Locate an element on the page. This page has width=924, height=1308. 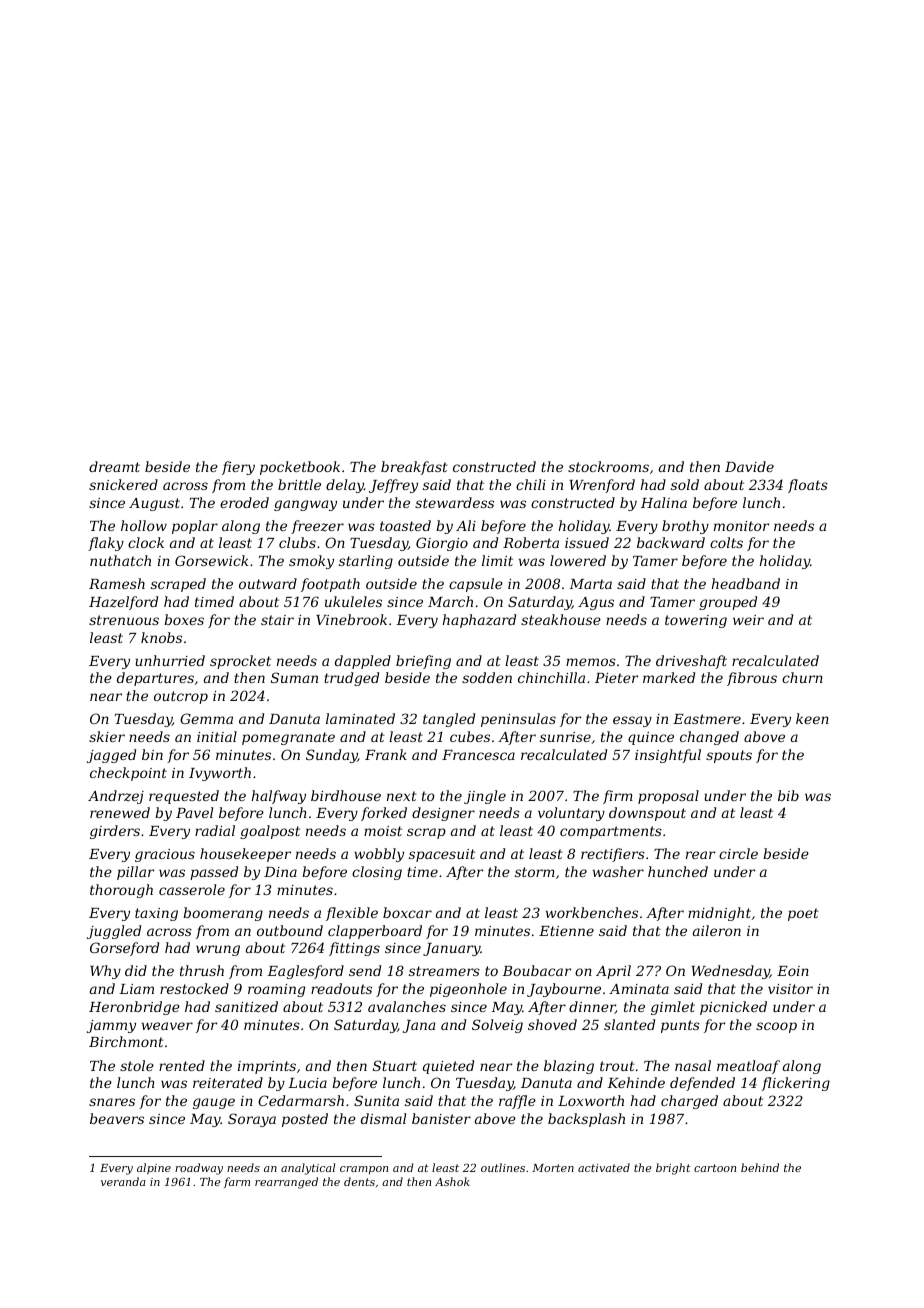
clubs is located at coordinates (297, 542).
